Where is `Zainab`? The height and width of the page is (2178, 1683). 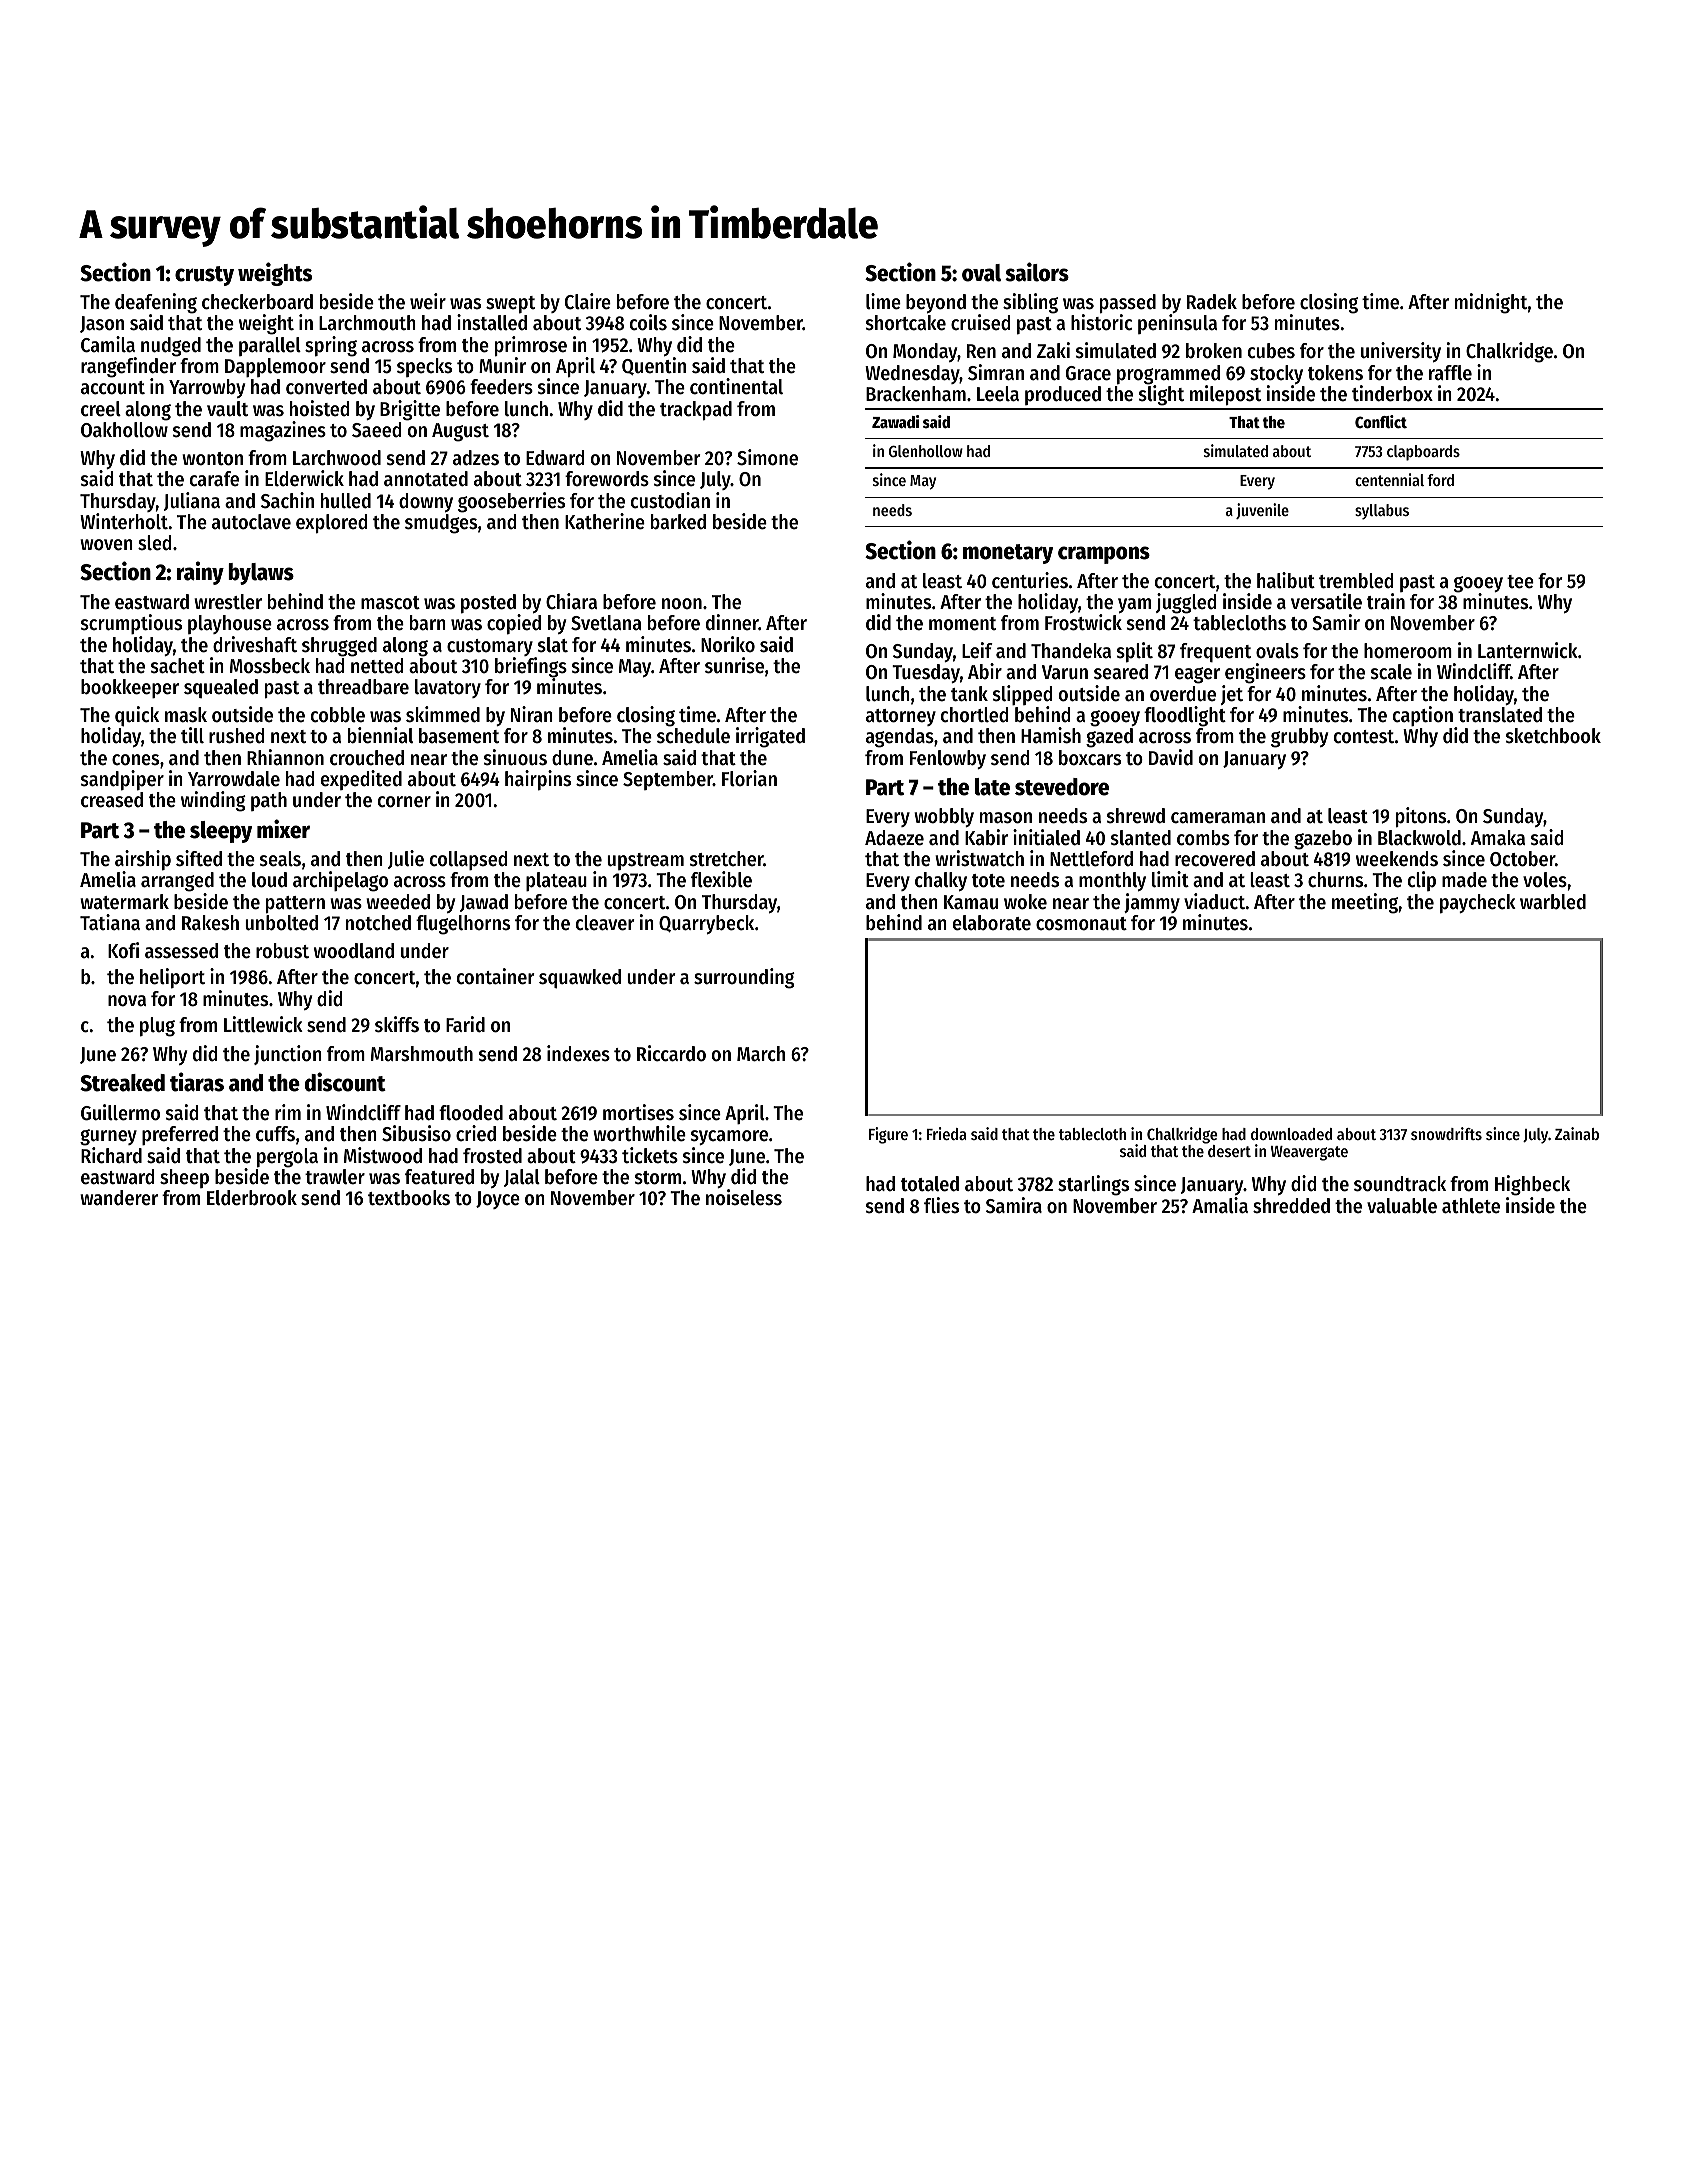 Zainab is located at coordinates (1577, 1133).
